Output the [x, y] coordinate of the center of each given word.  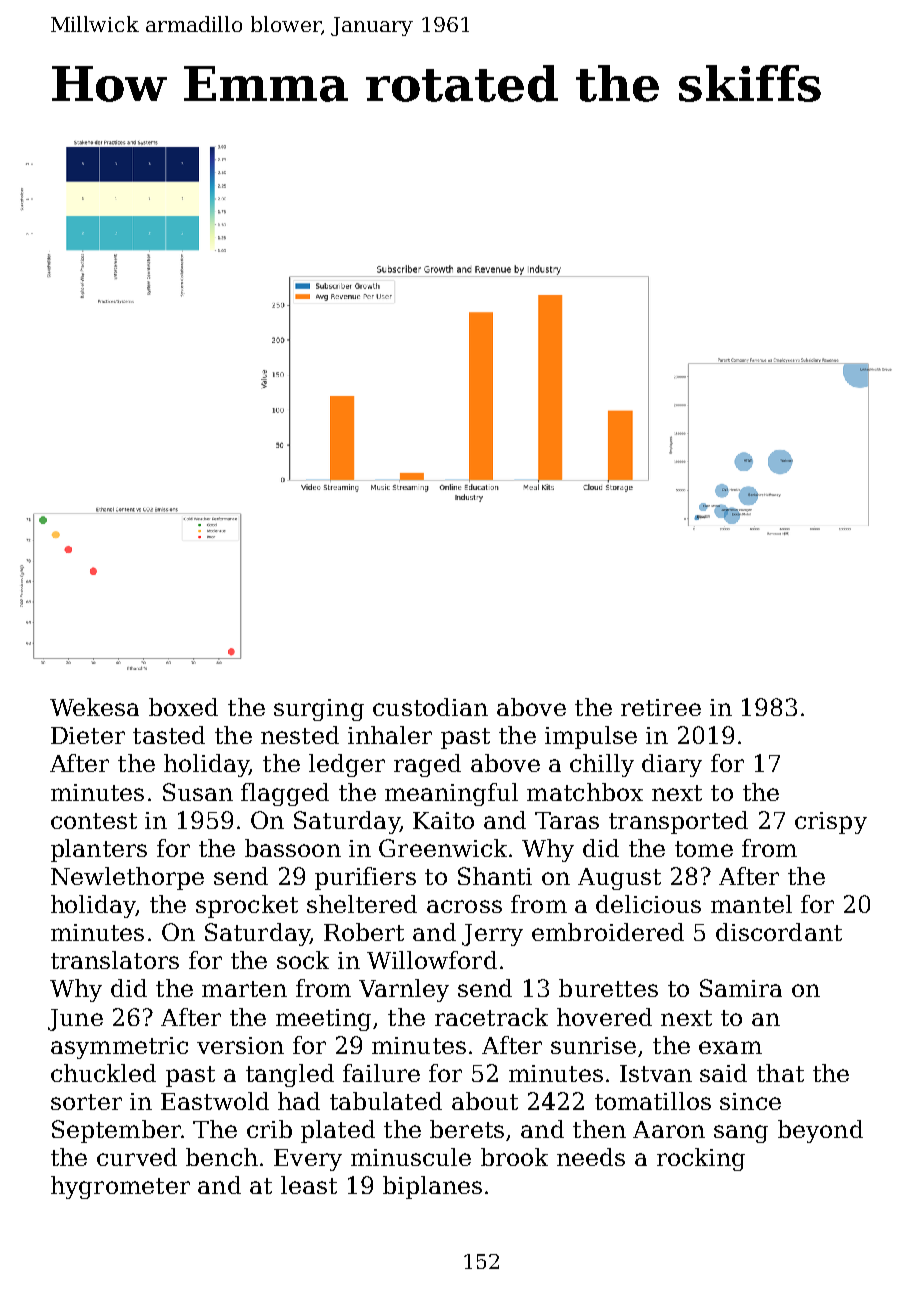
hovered [604, 1017]
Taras [567, 820]
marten [244, 989]
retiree [661, 707]
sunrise [593, 1045]
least [309, 1185]
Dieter [88, 735]
